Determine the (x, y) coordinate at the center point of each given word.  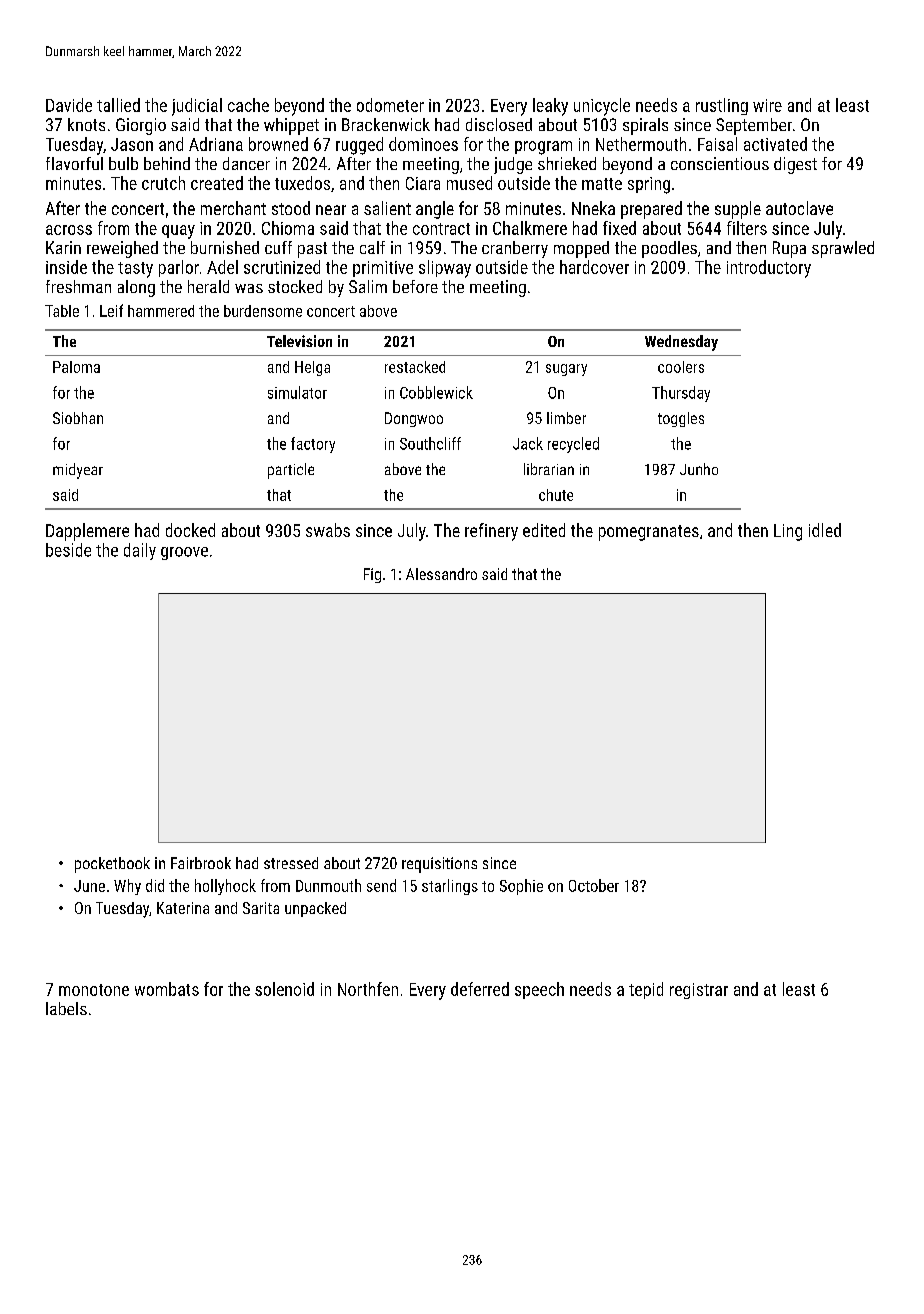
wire (767, 105)
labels (66, 1008)
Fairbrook (201, 863)
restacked (415, 367)
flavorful (74, 163)
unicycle (602, 107)
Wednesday (681, 343)
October (594, 885)
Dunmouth (328, 885)
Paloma (76, 367)
